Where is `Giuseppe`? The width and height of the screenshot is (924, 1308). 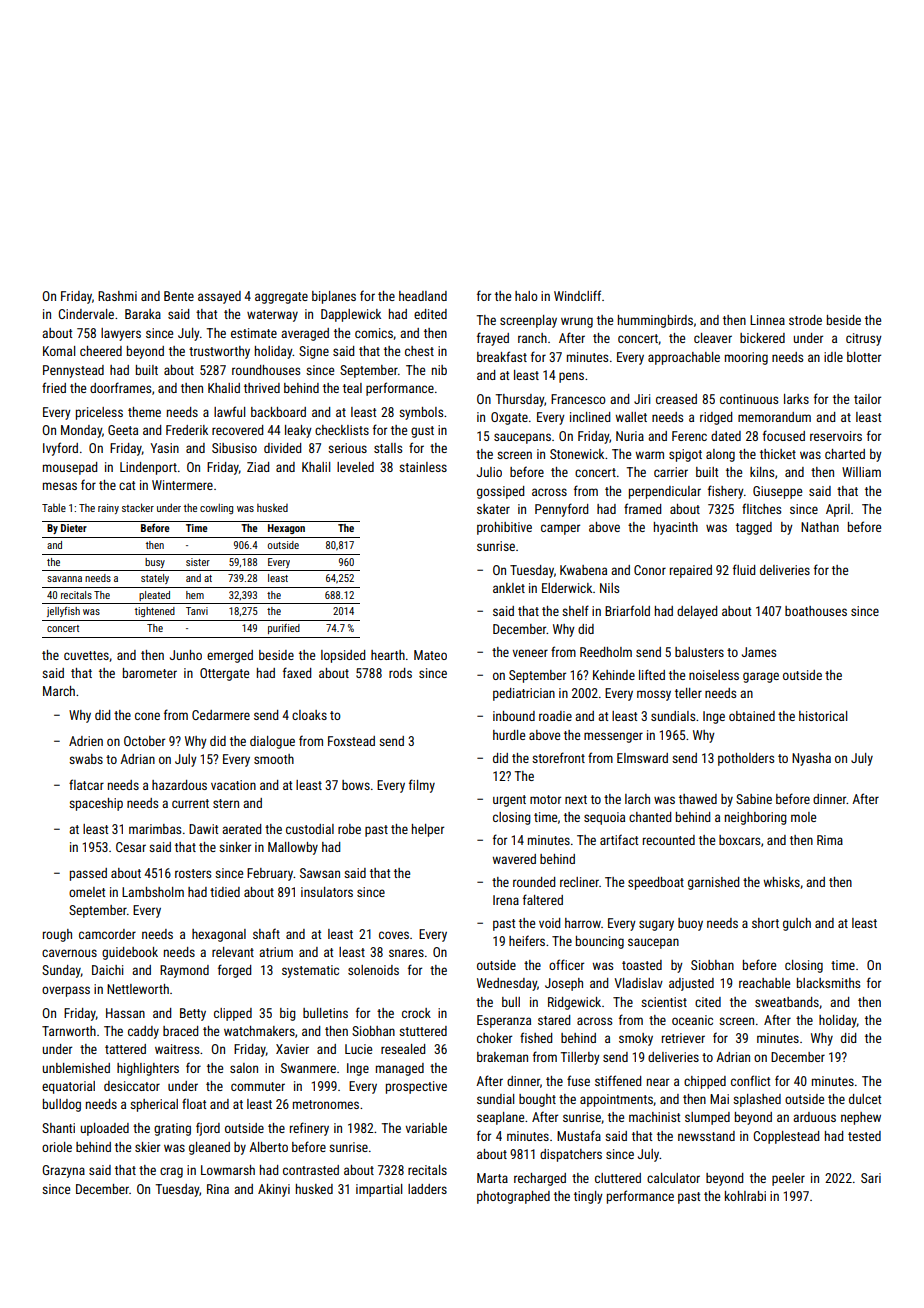
Giuseppe is located at coordinates (777, 492).
